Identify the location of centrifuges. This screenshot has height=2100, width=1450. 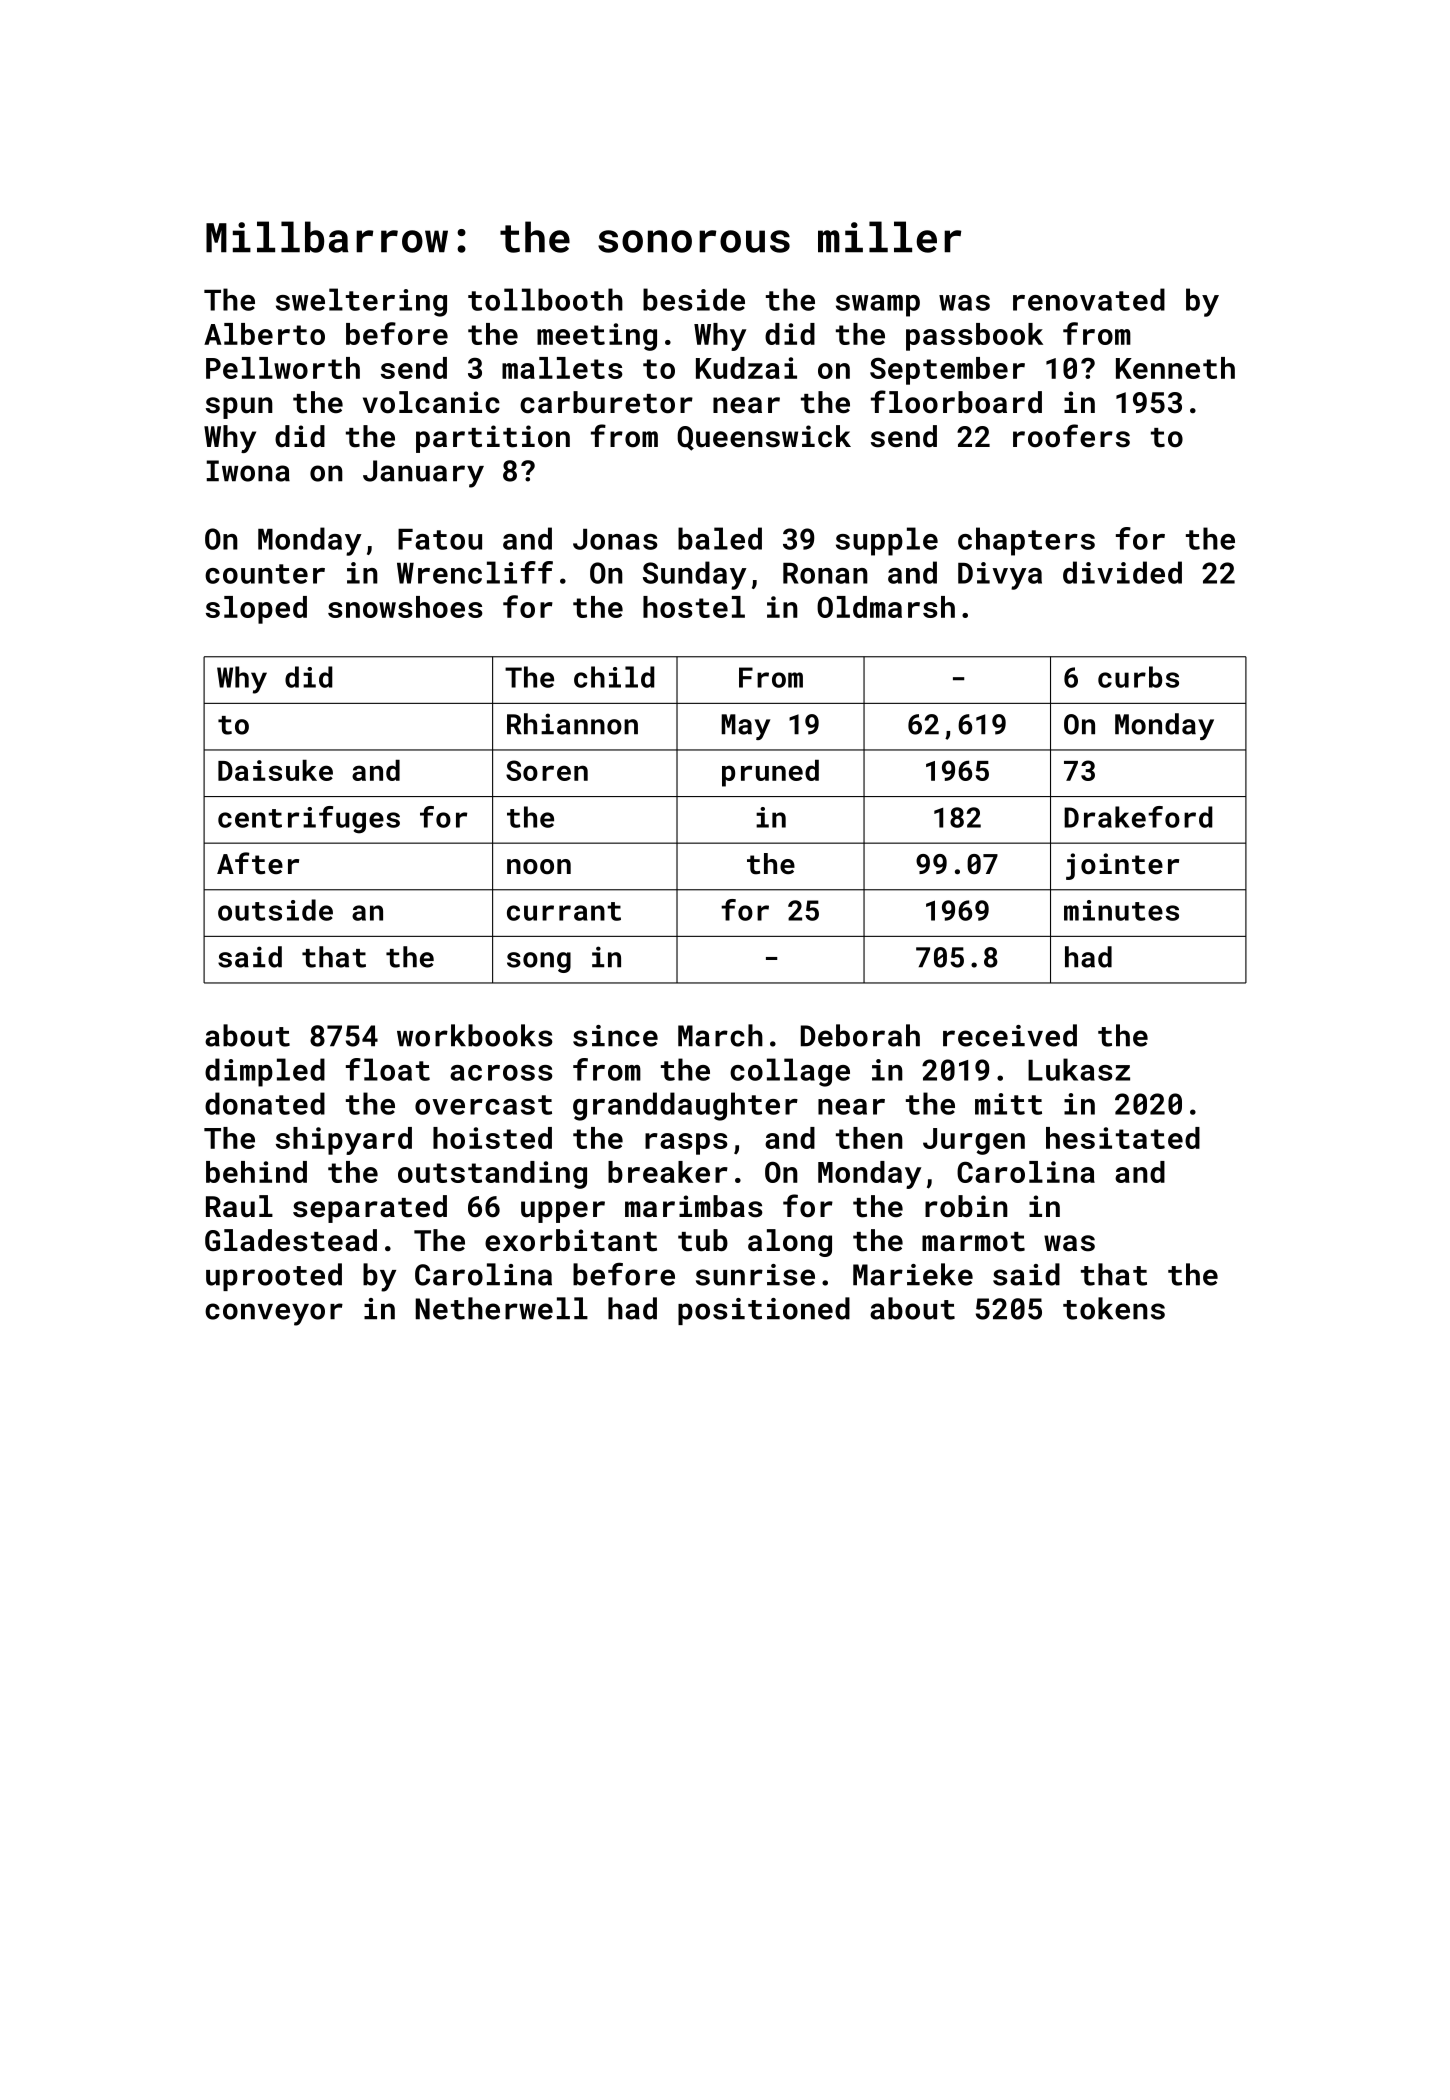
(309, 820).
